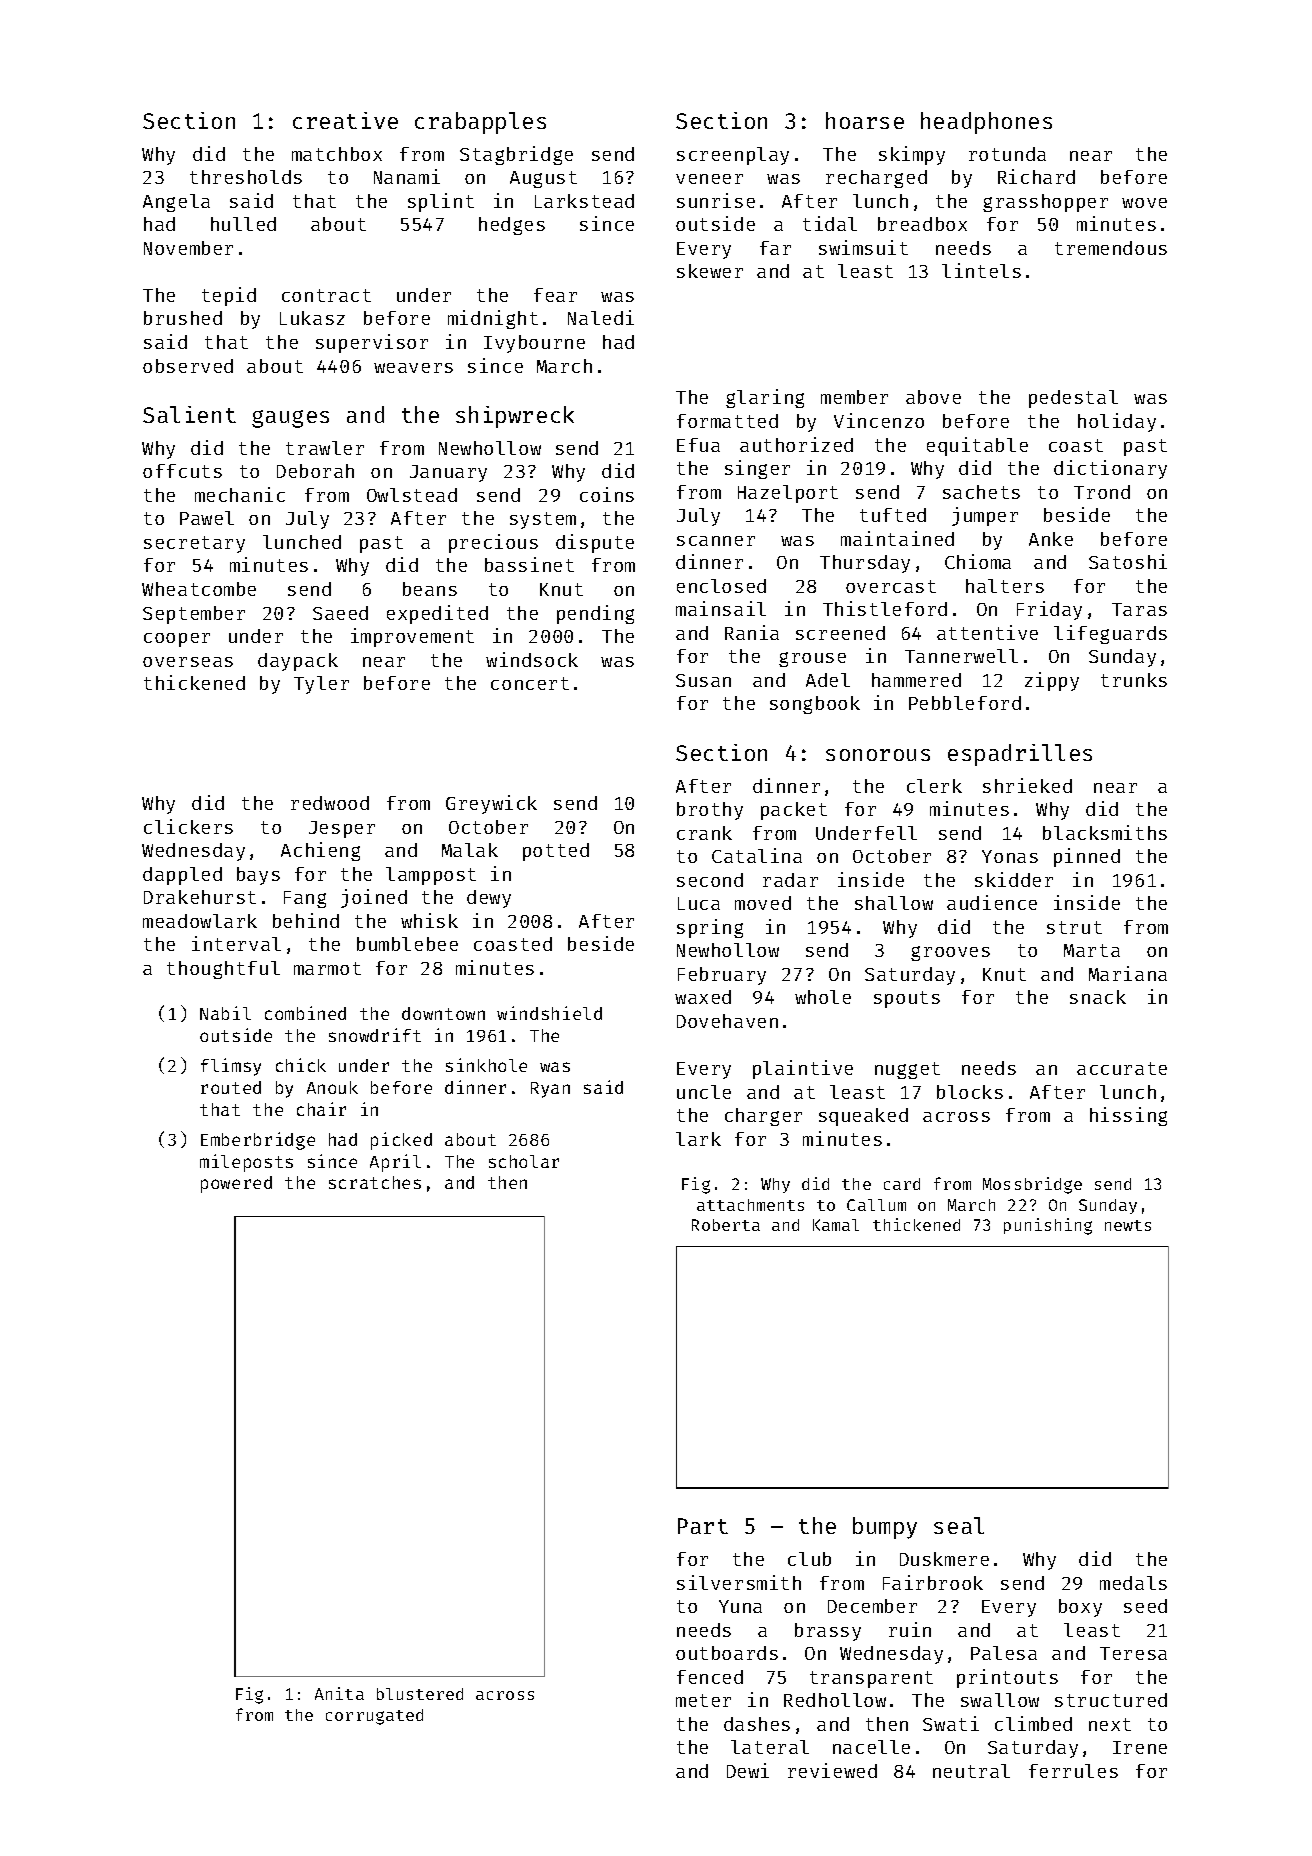 This page has width=1312, height=1856. What do you see at coordinates (907, 999) in the page?
I see `spouts` at bounding box center [907, 999].
